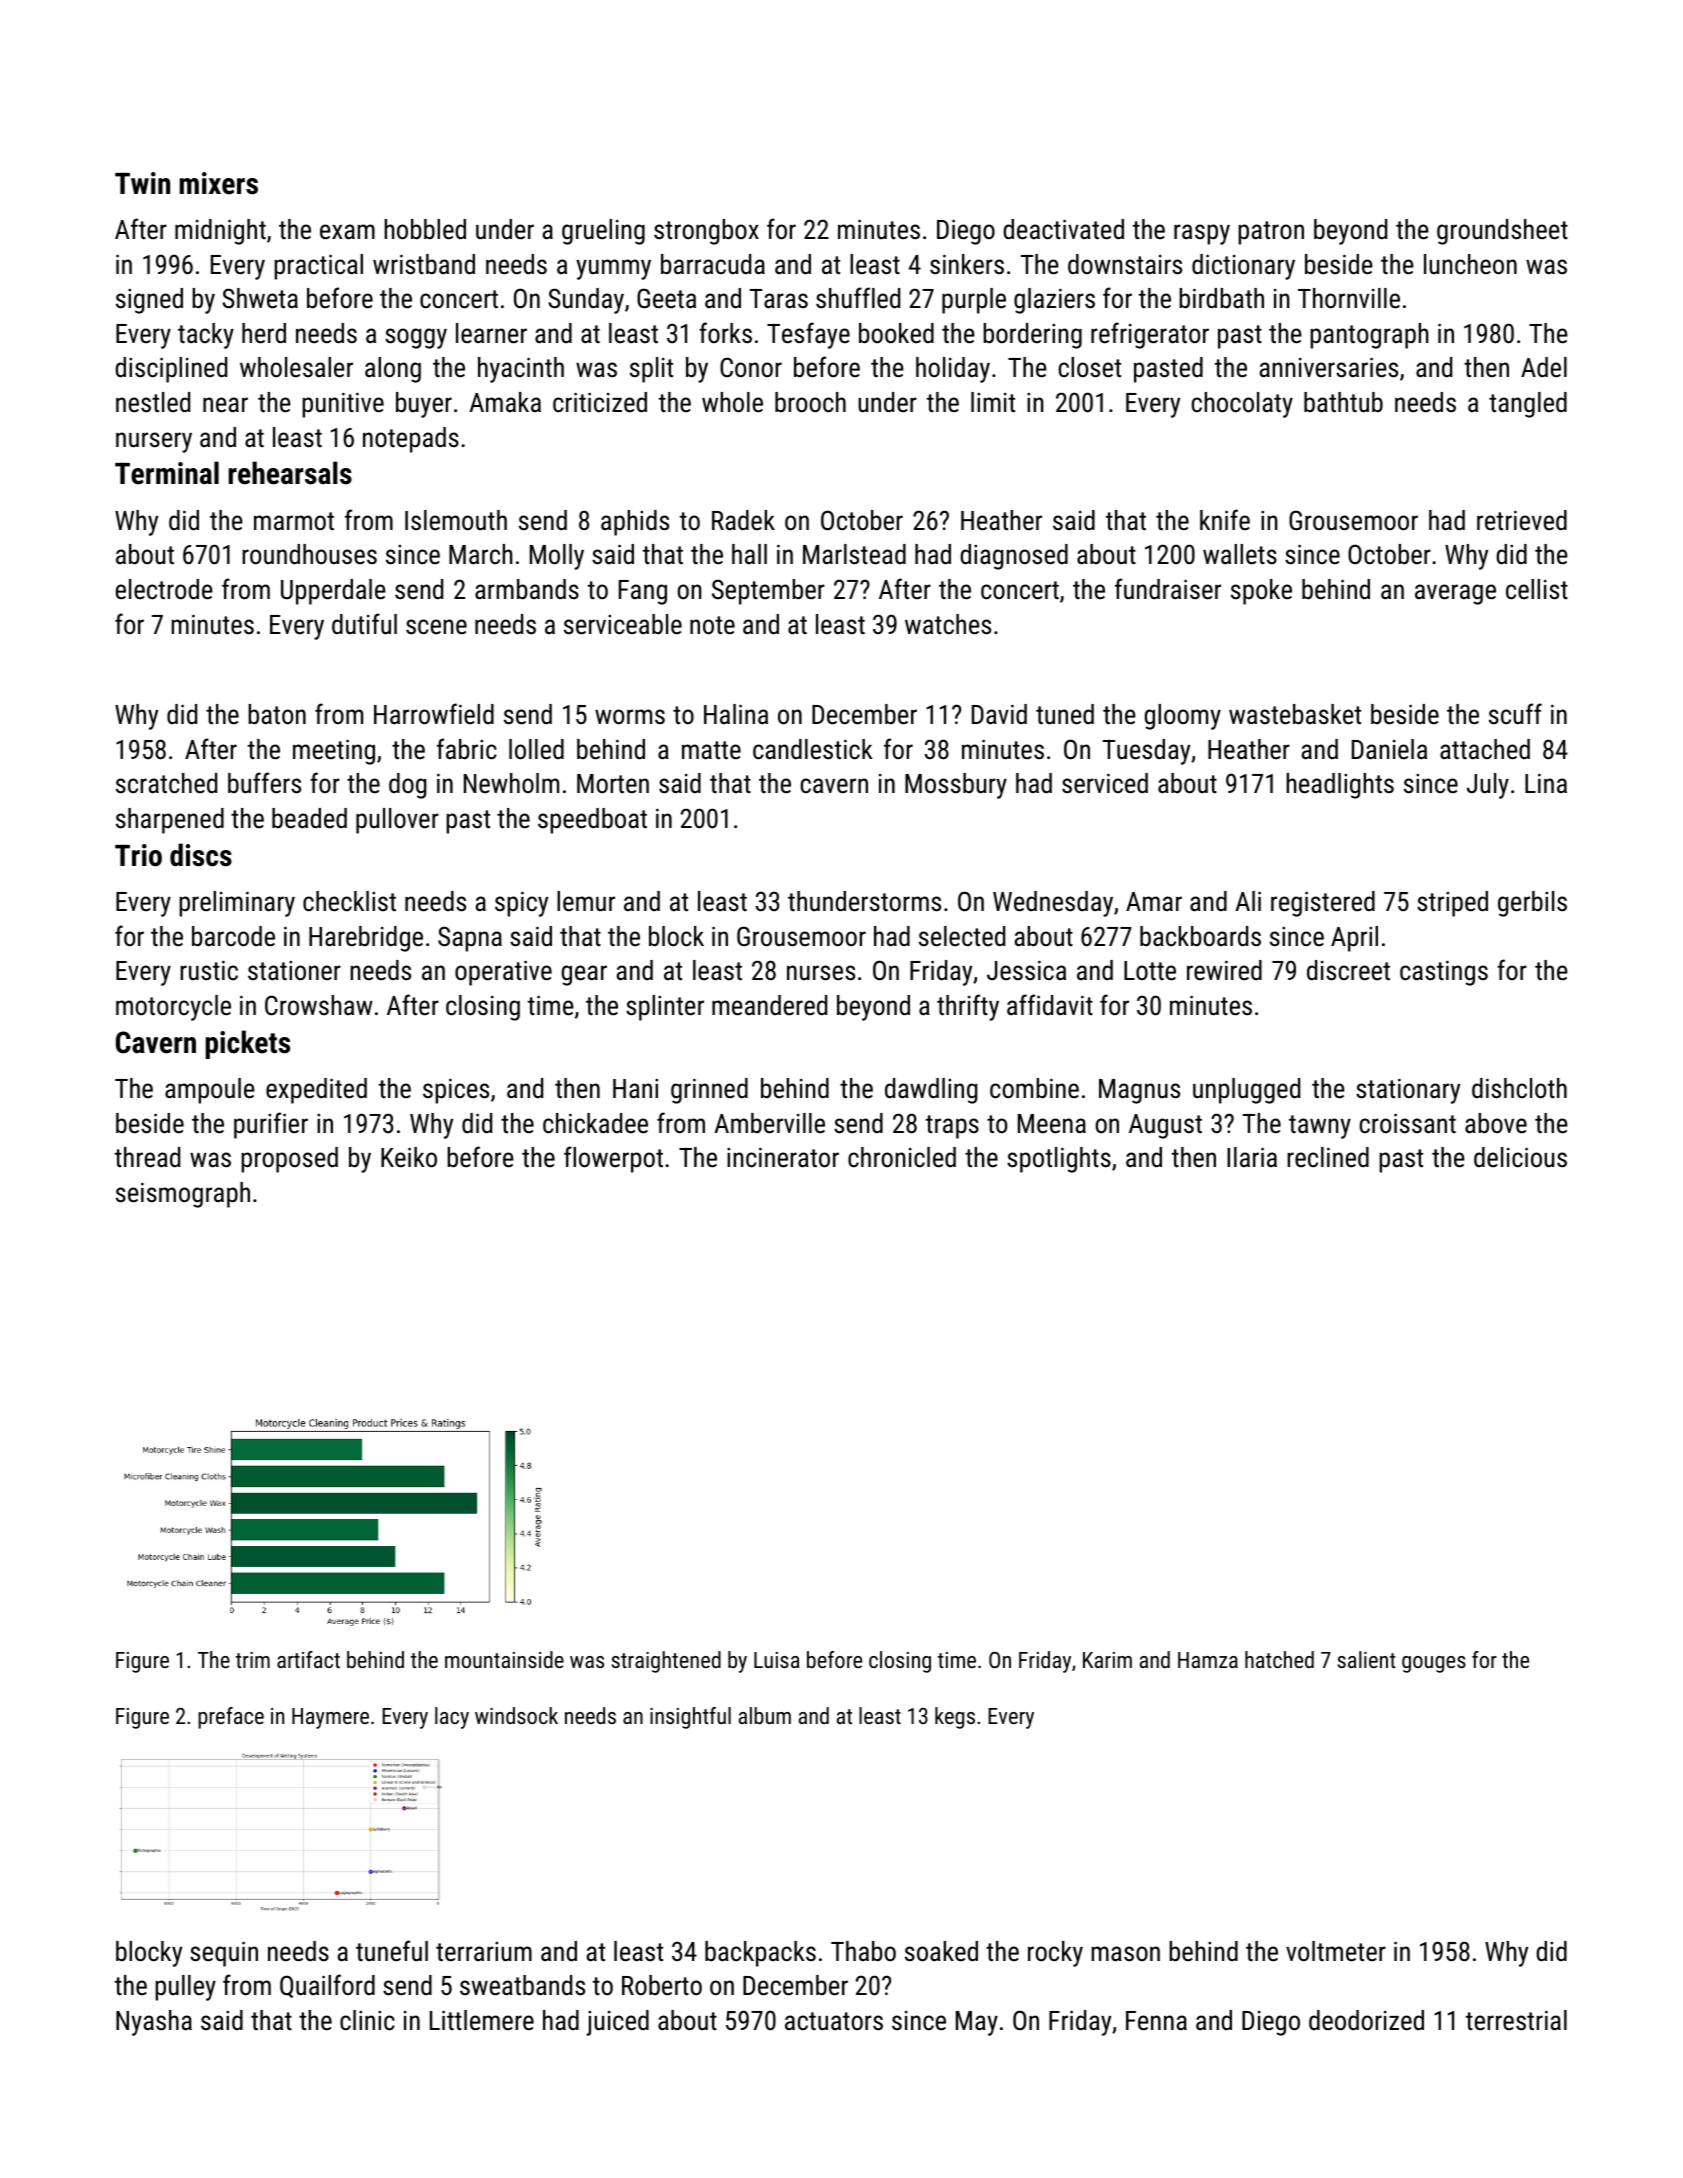 The image size is (1683, 2178). What do you see at coordinates (1444, 973) in the image?
I see `castings` at bounding box center [1444, 973].
